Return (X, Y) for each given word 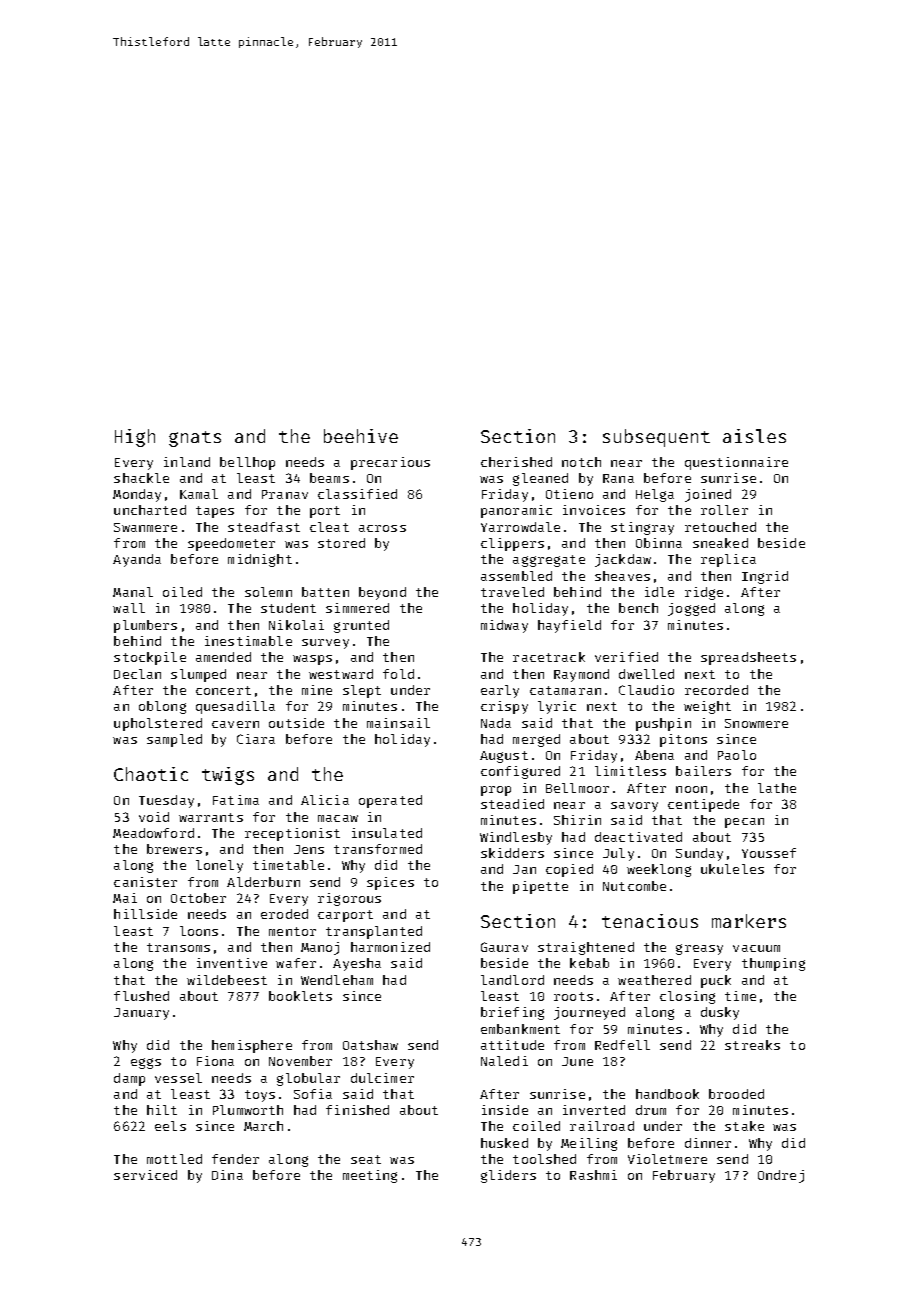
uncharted (150, 510)
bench (638, 608)
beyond (382, 593)
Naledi (504, 1061)
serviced (145, 1175)
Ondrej (781, 1176)
